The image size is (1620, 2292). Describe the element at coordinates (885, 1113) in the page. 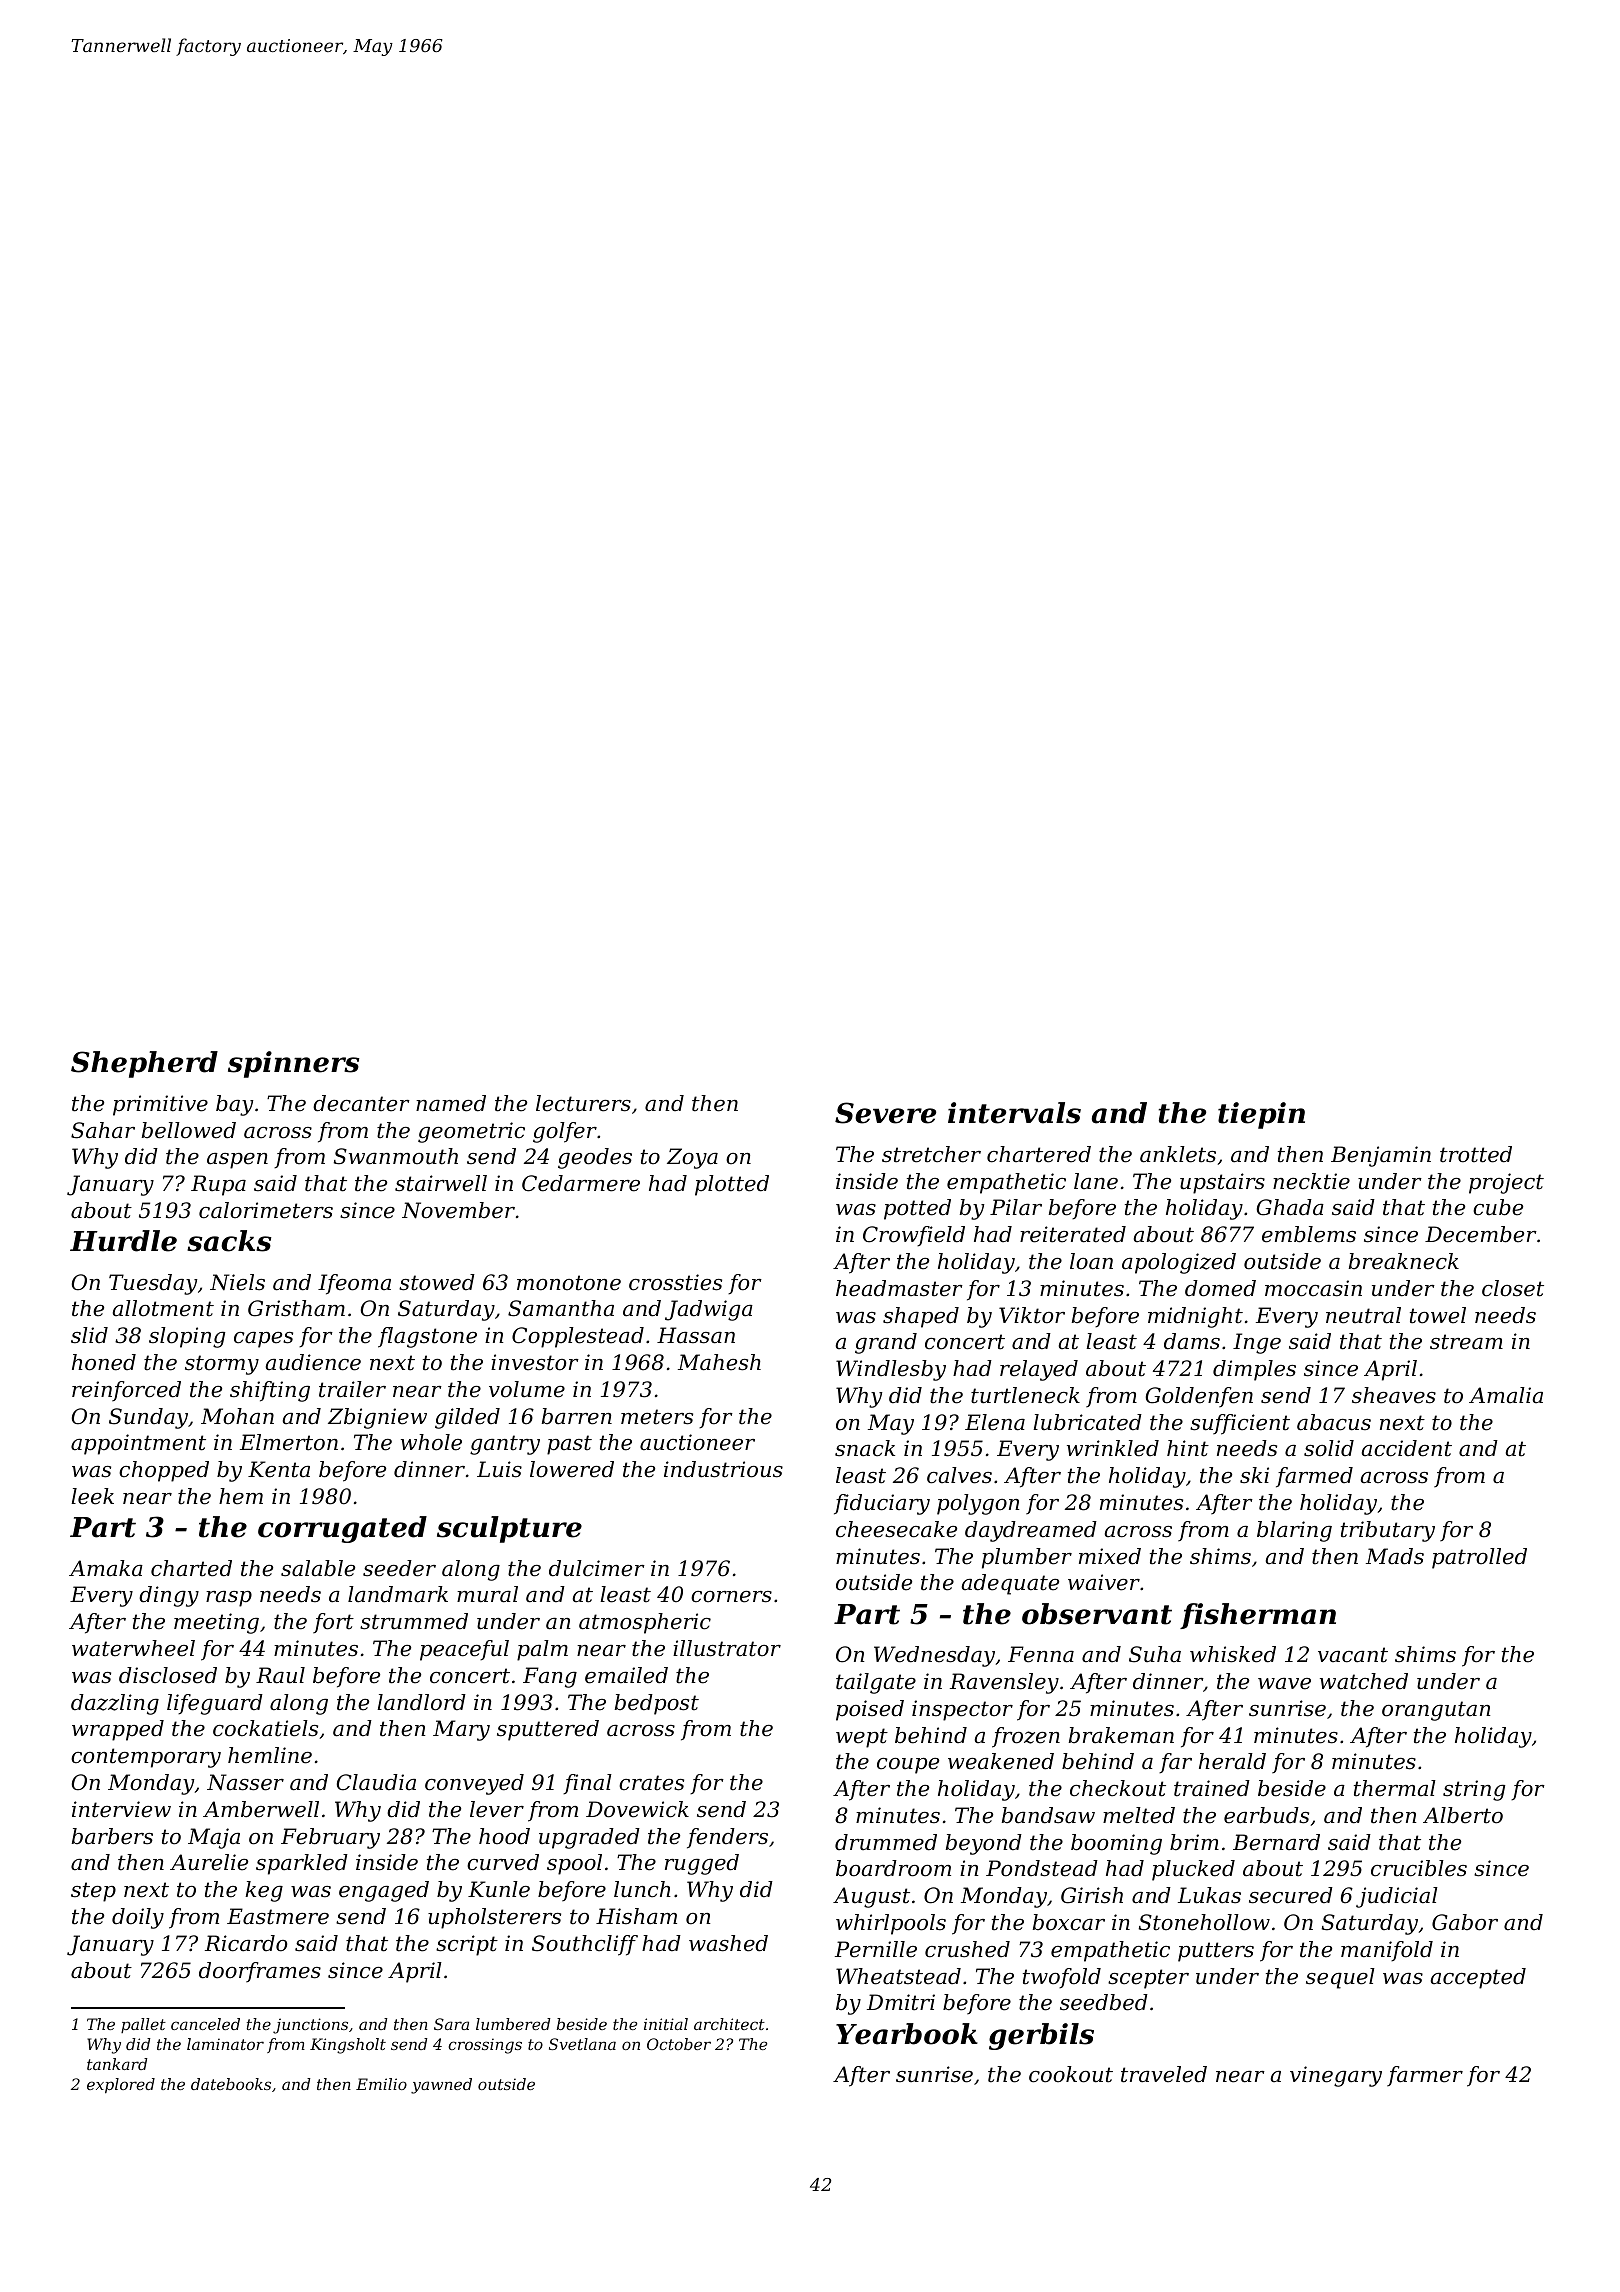

I see `Severe` at that location.
